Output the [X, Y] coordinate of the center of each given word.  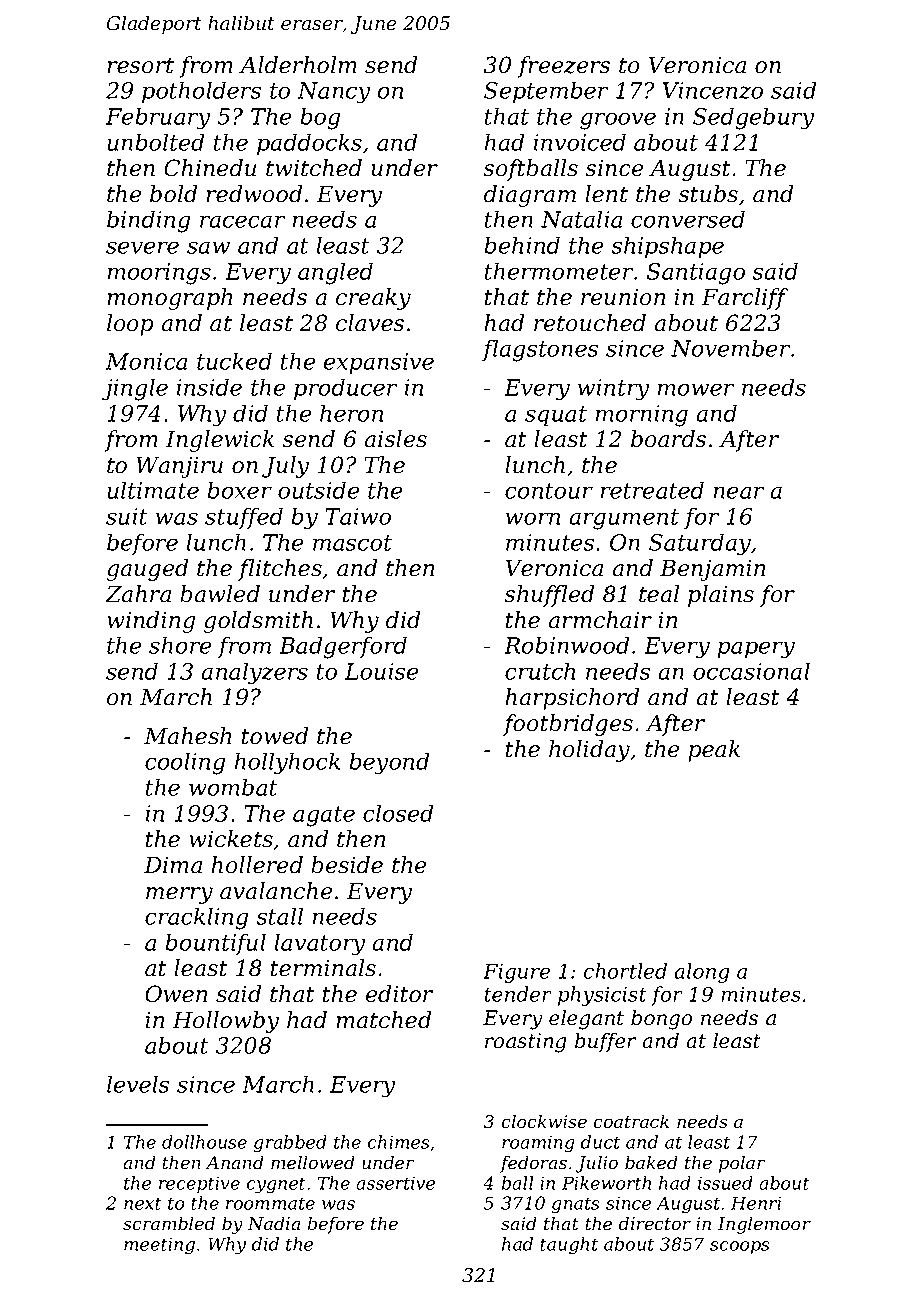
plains [721, 596]
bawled [220, 594]
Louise [381, 671]
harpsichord [572, 699]
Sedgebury [753, 118]
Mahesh [187, 736]
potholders [201, 92]
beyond [389, 763]
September [546, 92]
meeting [159, 1246]
